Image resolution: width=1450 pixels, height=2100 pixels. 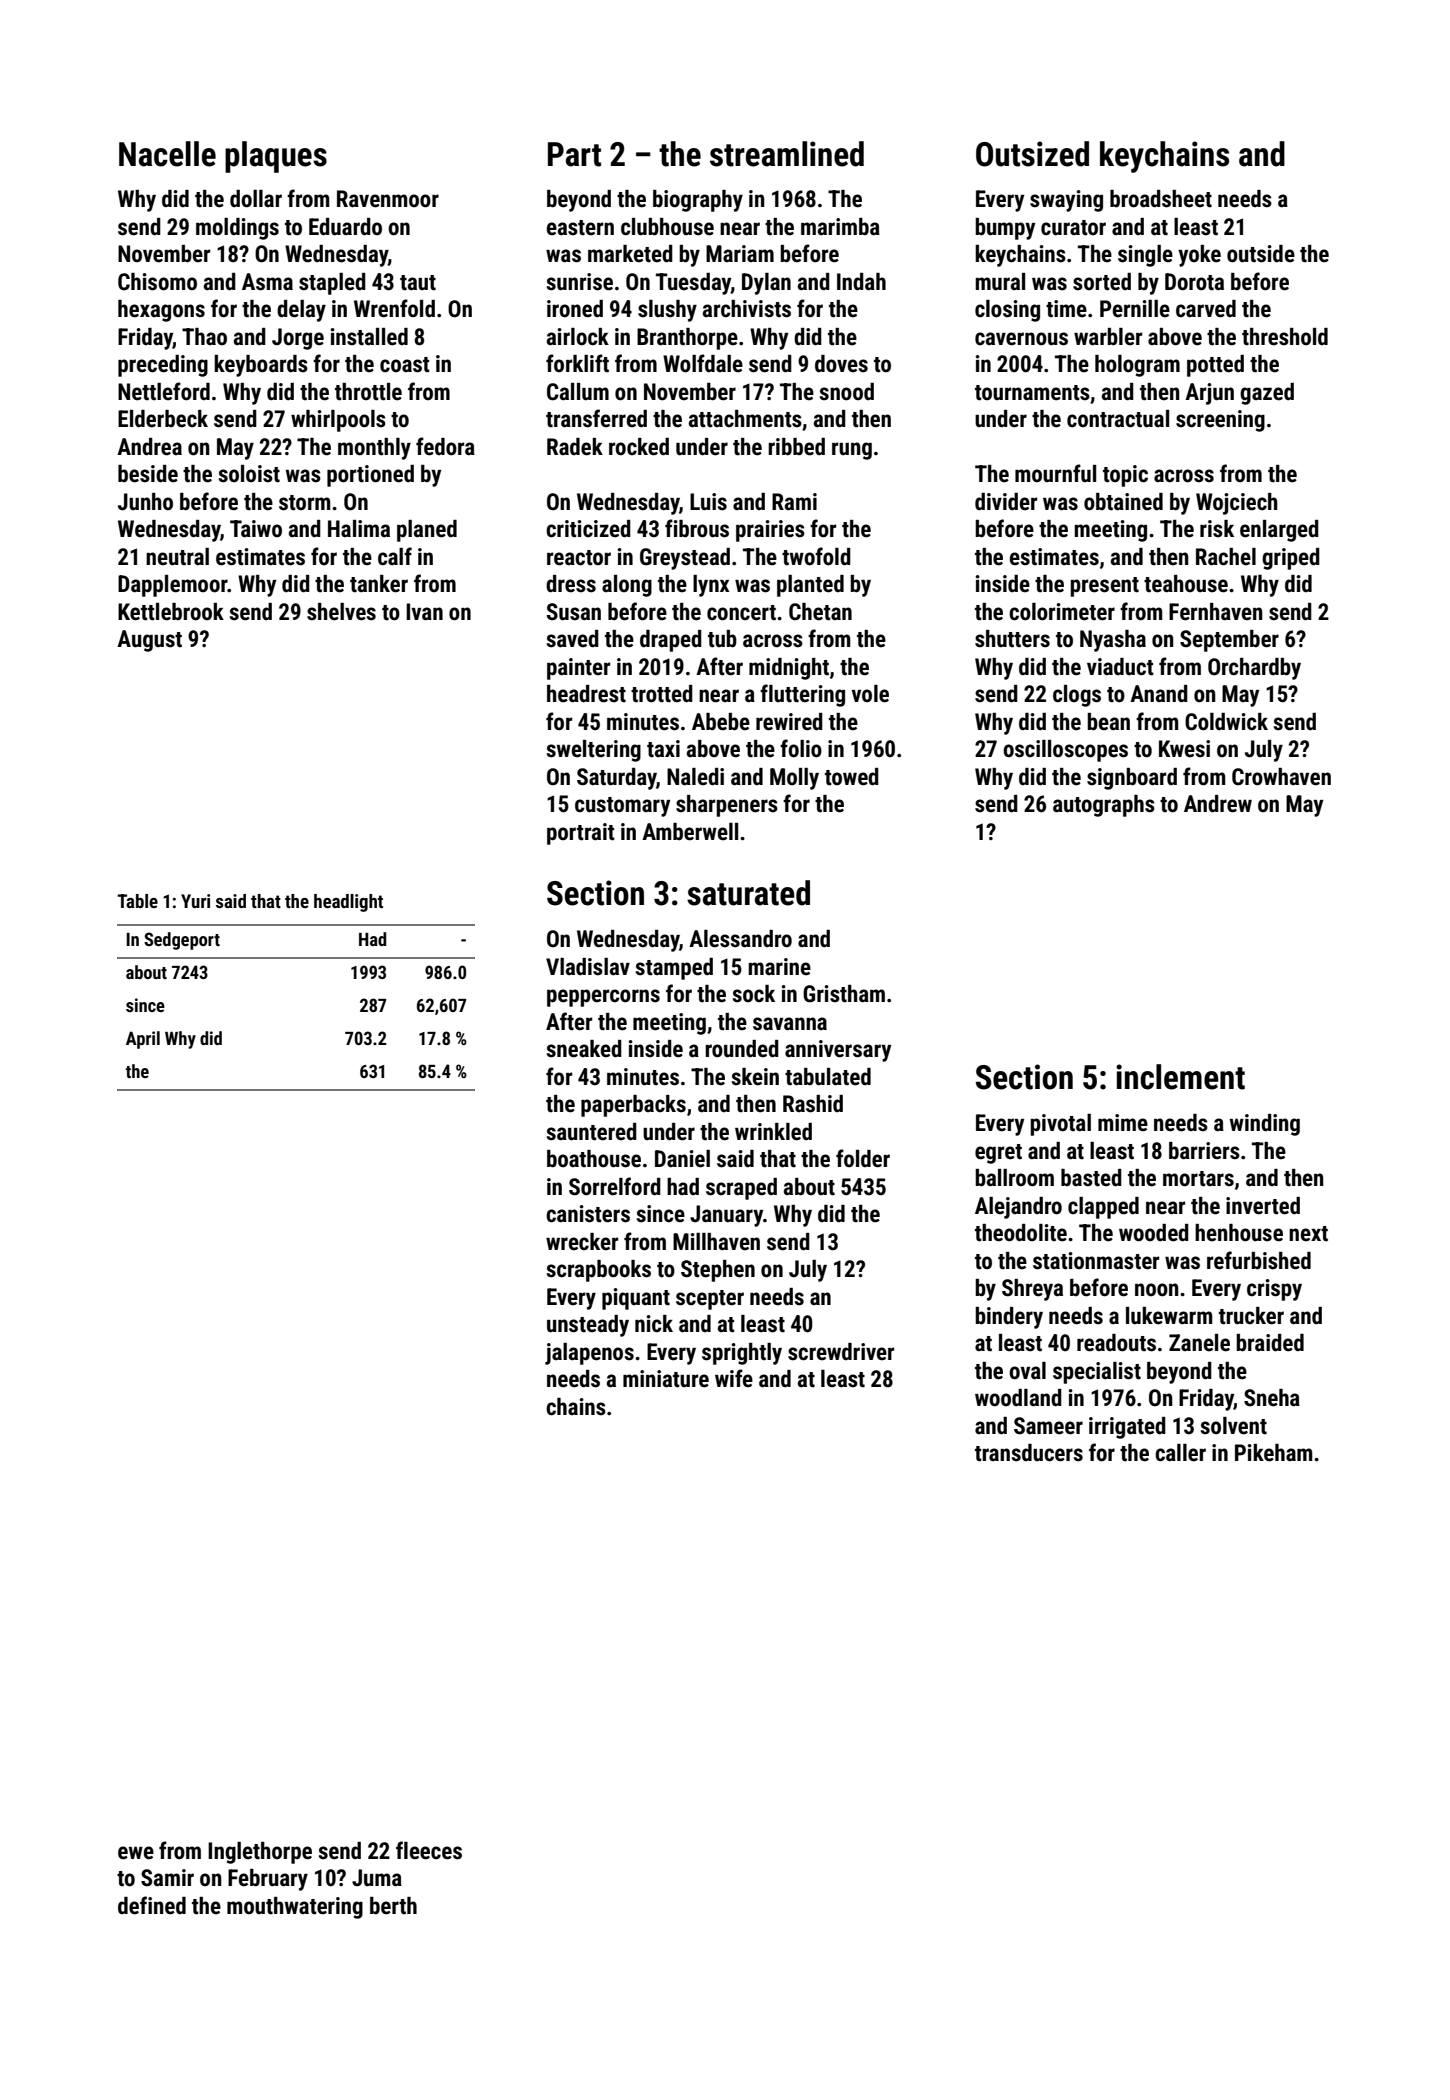 I want to click on outside, so click(x=1261, y=254).
